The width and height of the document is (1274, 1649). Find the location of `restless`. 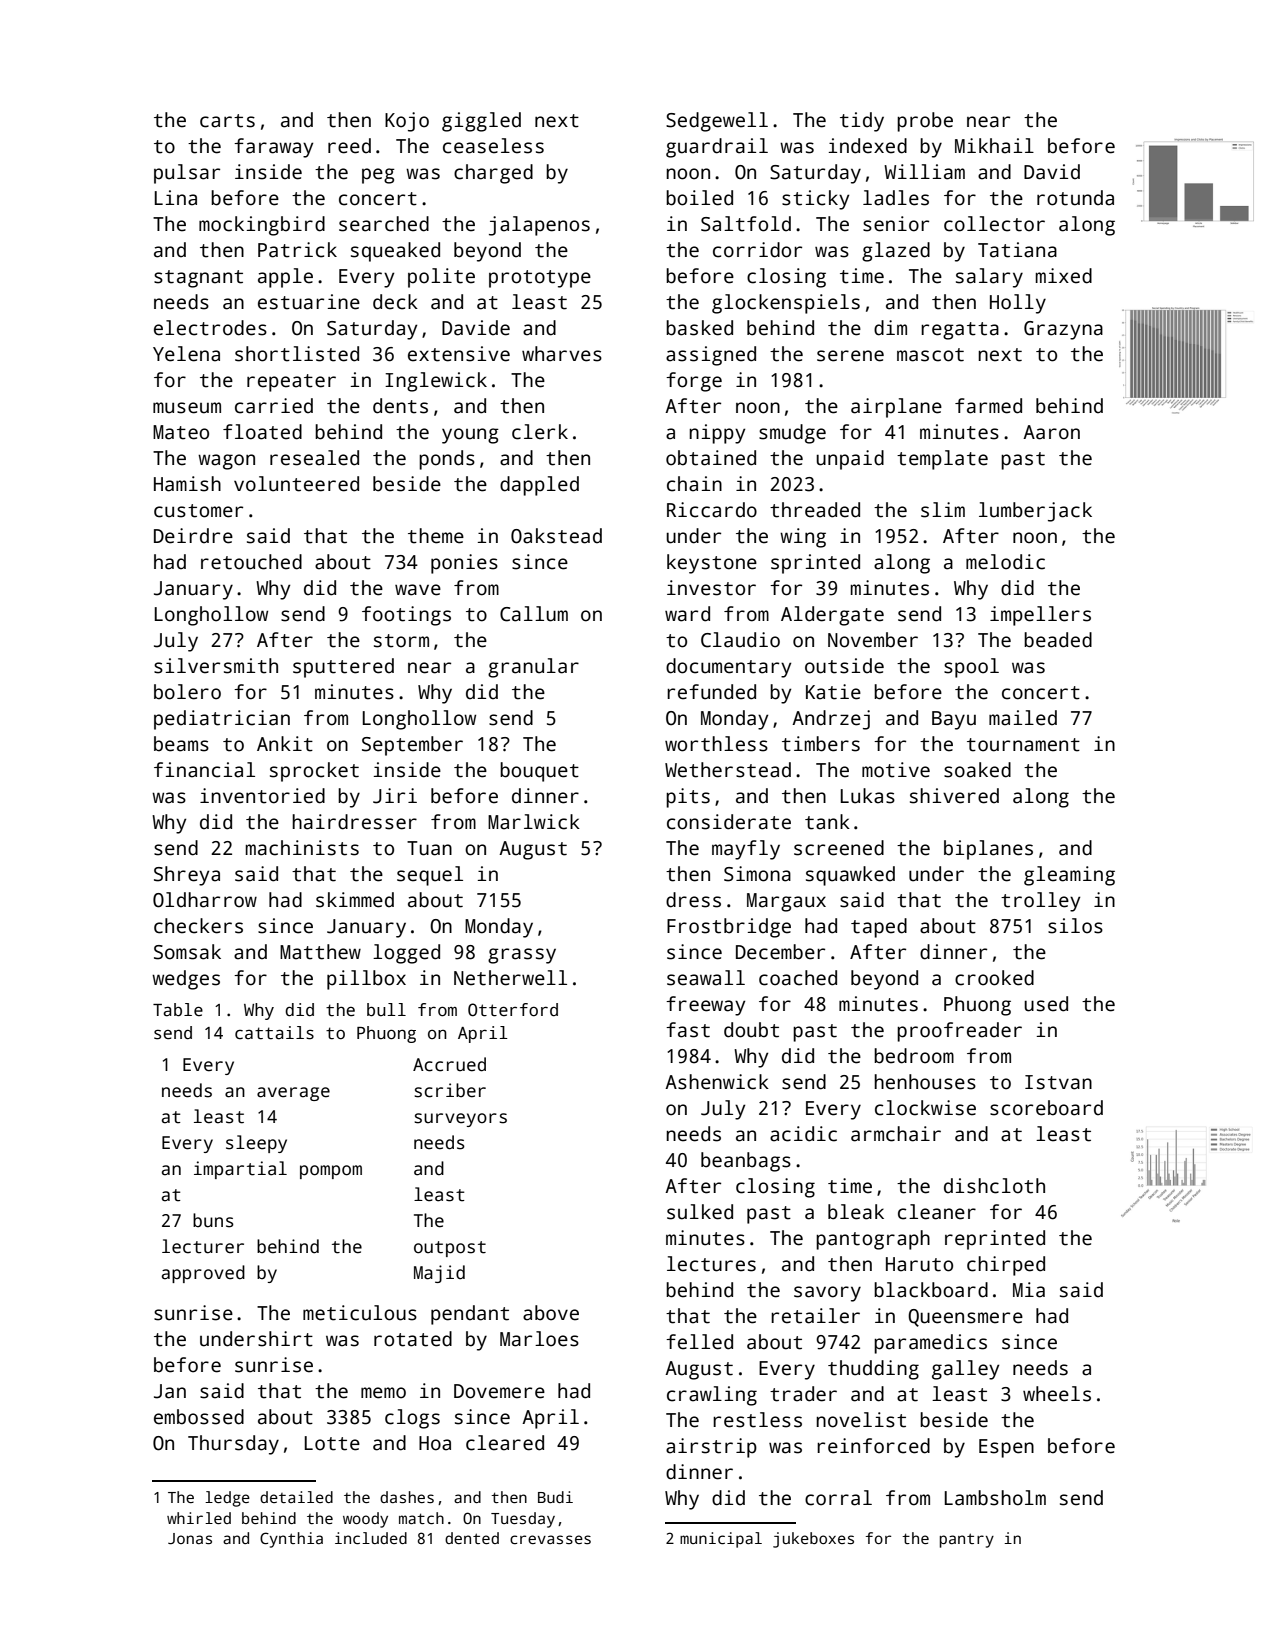

restless is located at coordinates (757, 1420).
